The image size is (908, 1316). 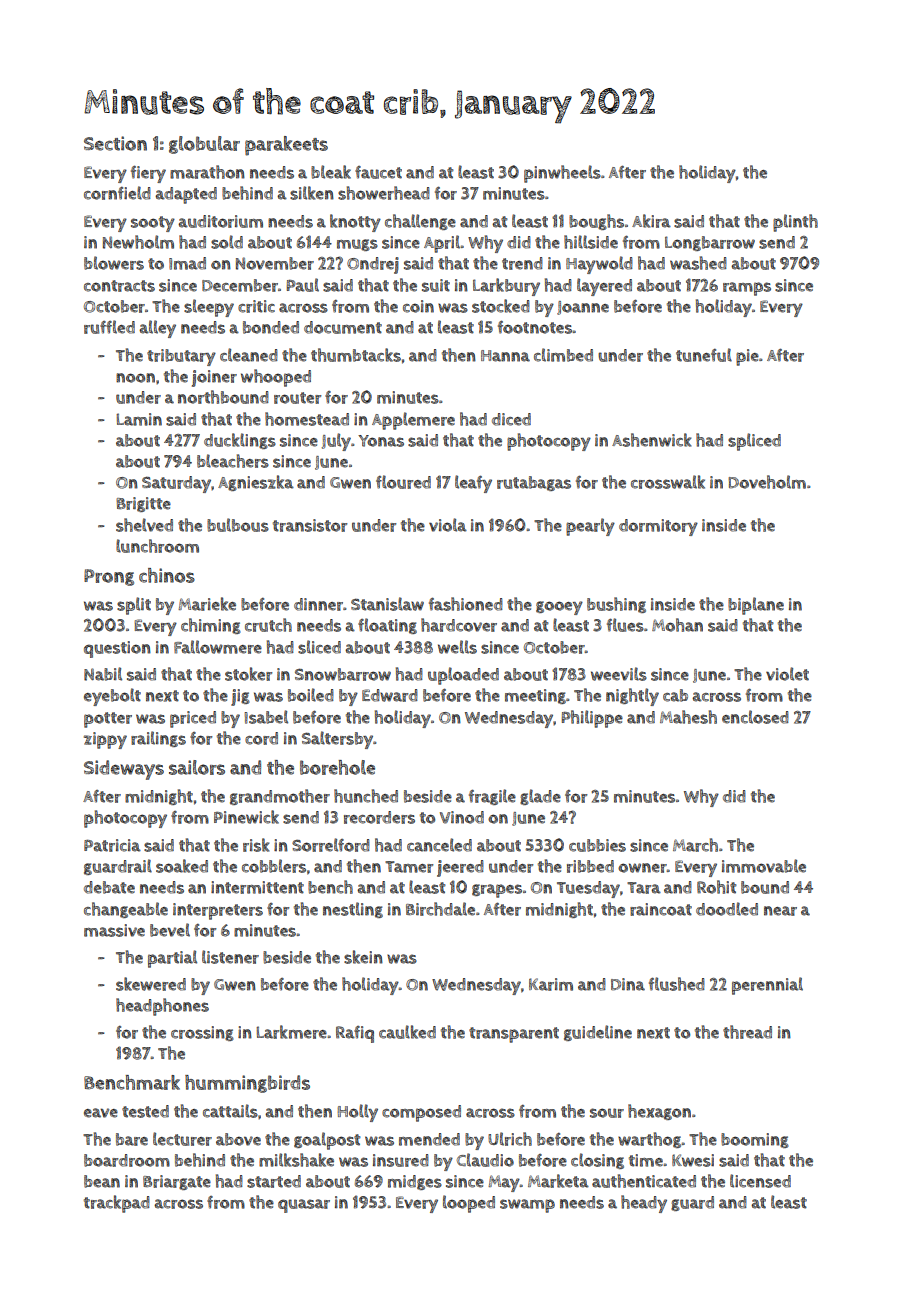 What do you see at coordinates (469, 1204) in the screenshot?
I see `looped` at bounding box center [469, 1204].
